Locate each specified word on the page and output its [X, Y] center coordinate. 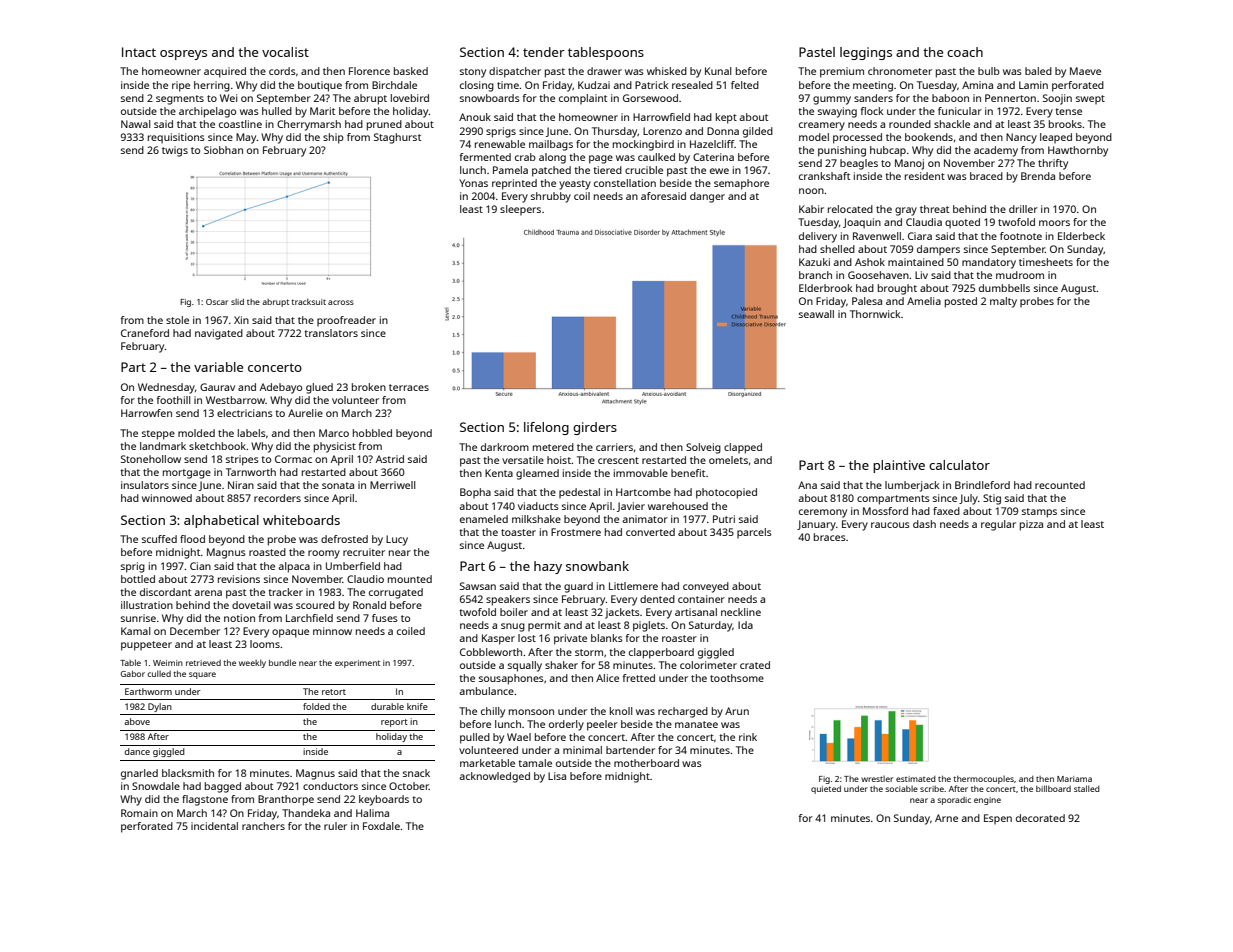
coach [965, 52]
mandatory [989, 263]
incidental [214, 826]
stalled [1087, 788]
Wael [519, 737]
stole [177, 320]
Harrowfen [146, 413]
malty [1003, 302]
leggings [866, 53]
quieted [826, 790]
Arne [946, 818]
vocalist [285, 52]
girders [595, 428]
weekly [252, 663]
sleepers [520, 210]
